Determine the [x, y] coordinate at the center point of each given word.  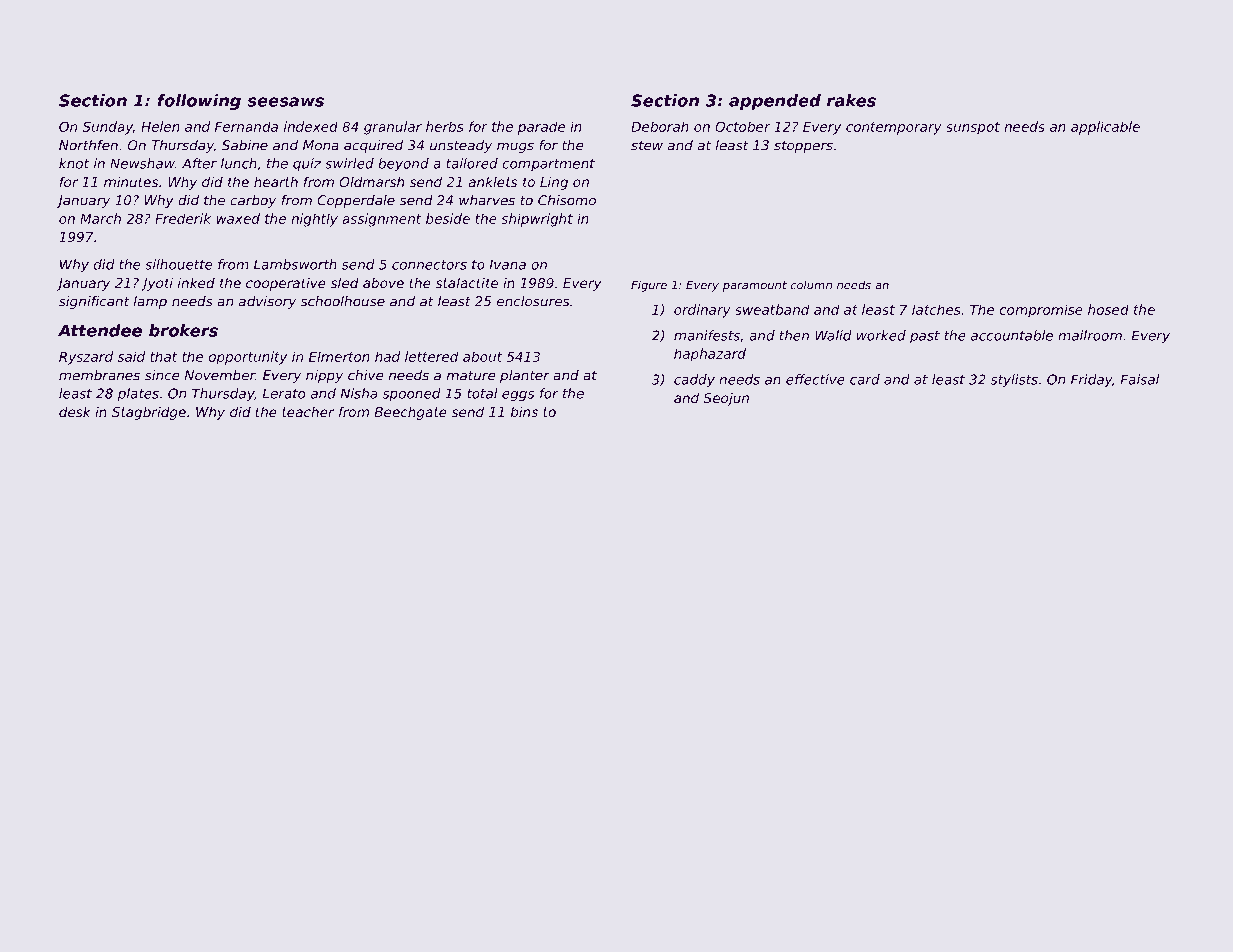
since [162, 375]
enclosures [533, 301]
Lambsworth [295, 264]
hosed [1108, 309]
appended [775, 102]
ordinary [702, 311]
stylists [1014, 381]
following [199, 102]
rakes [851, 100]
